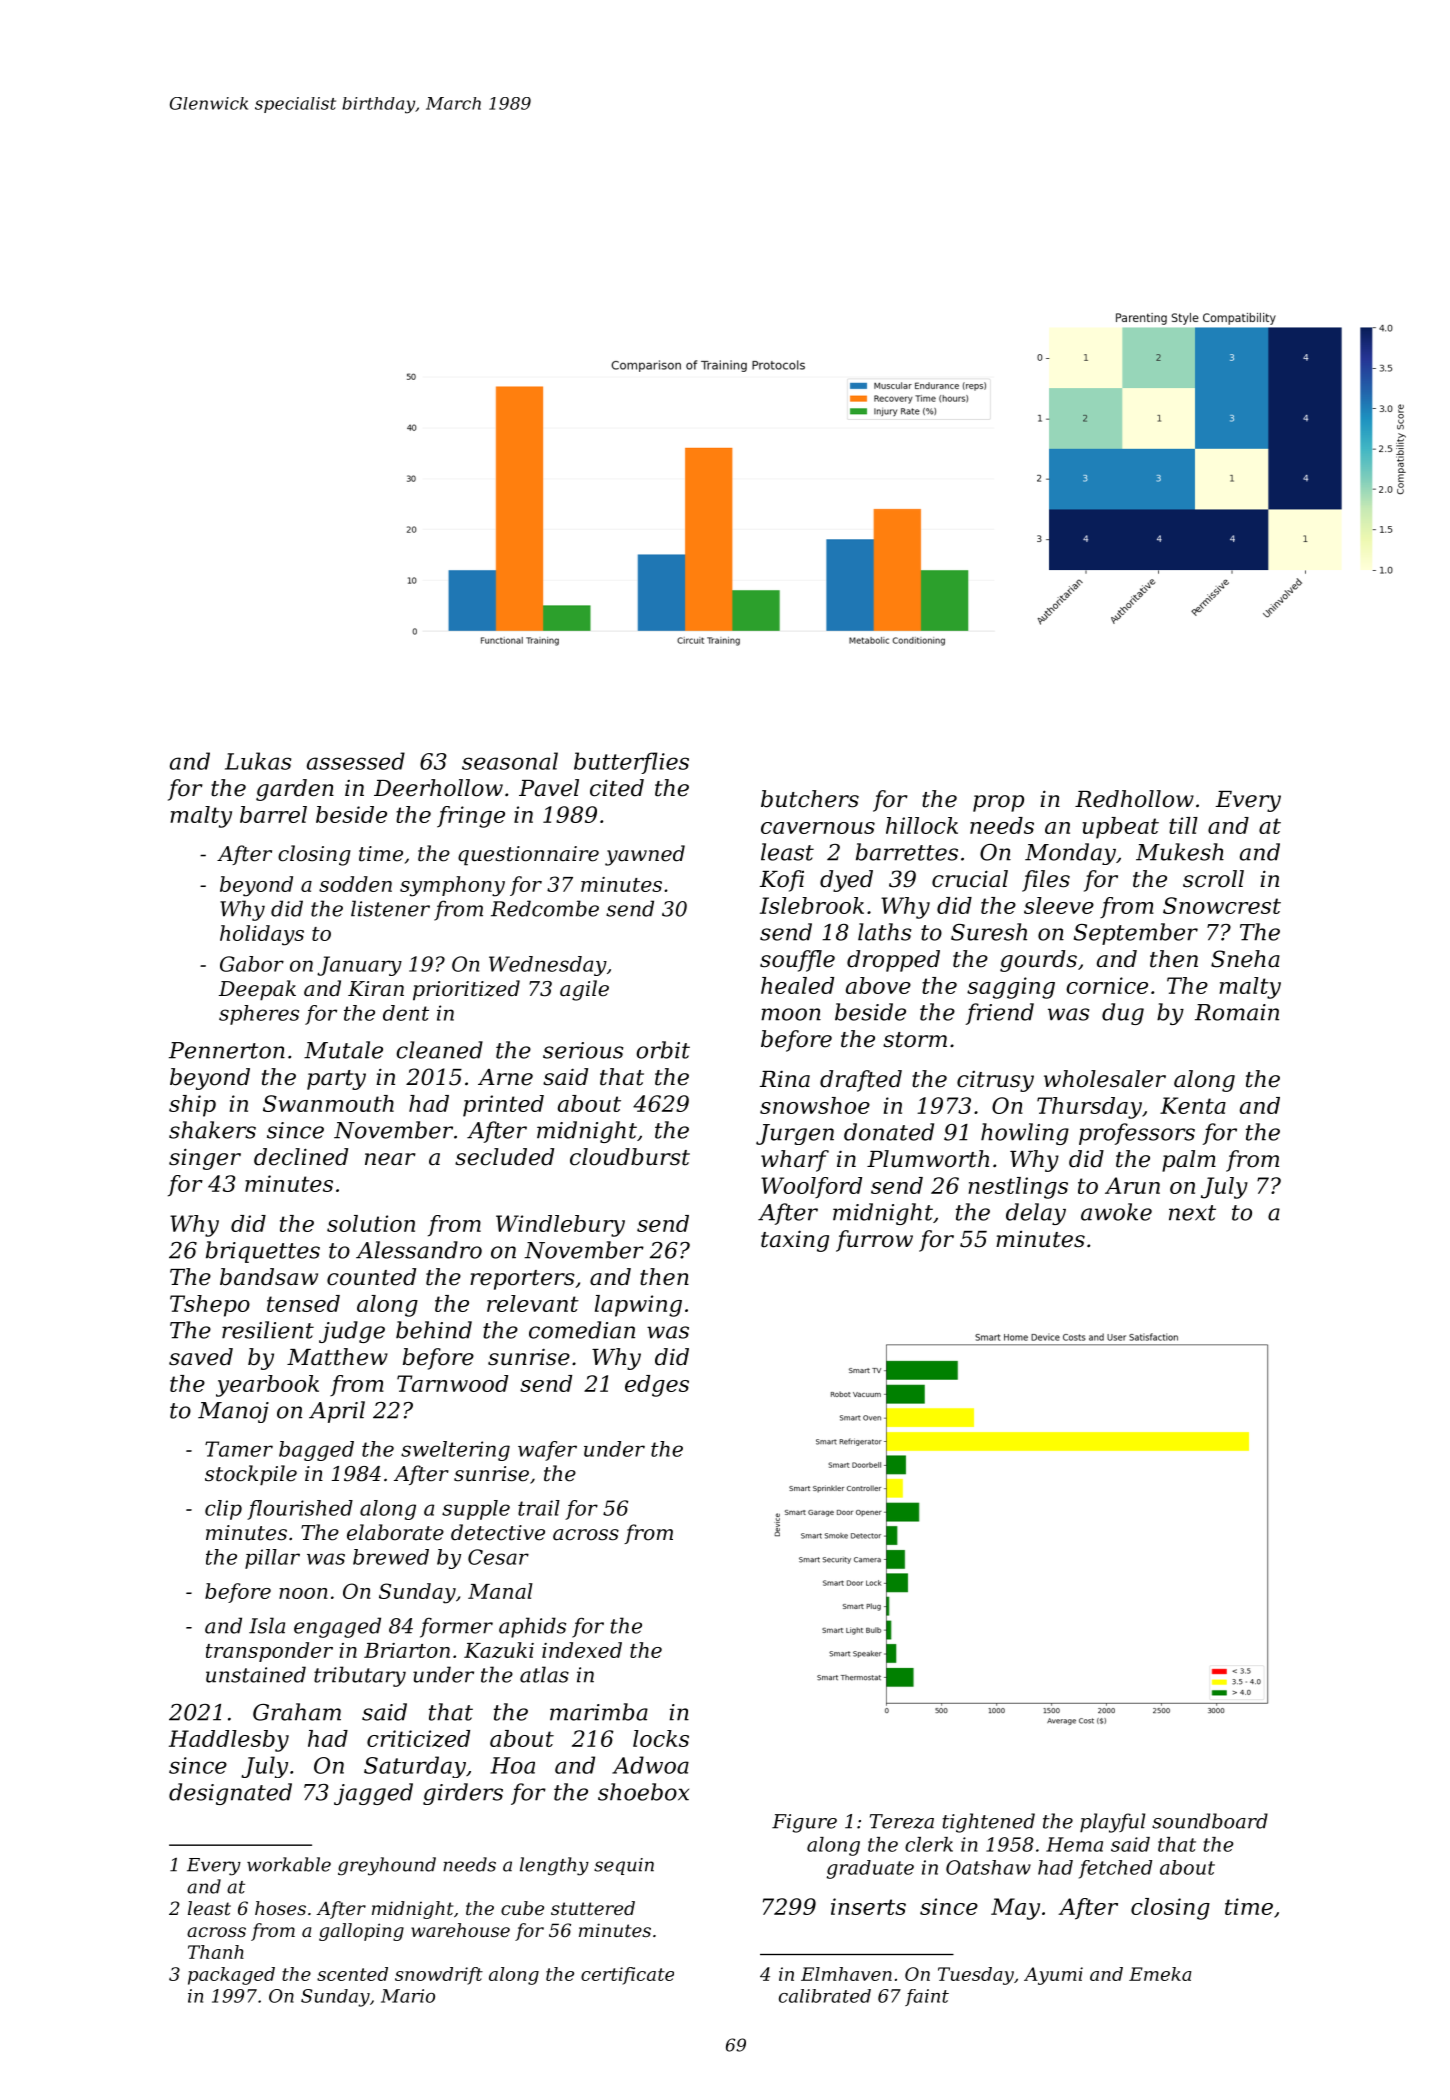  I want to click on next, so click(1192, 1213).
